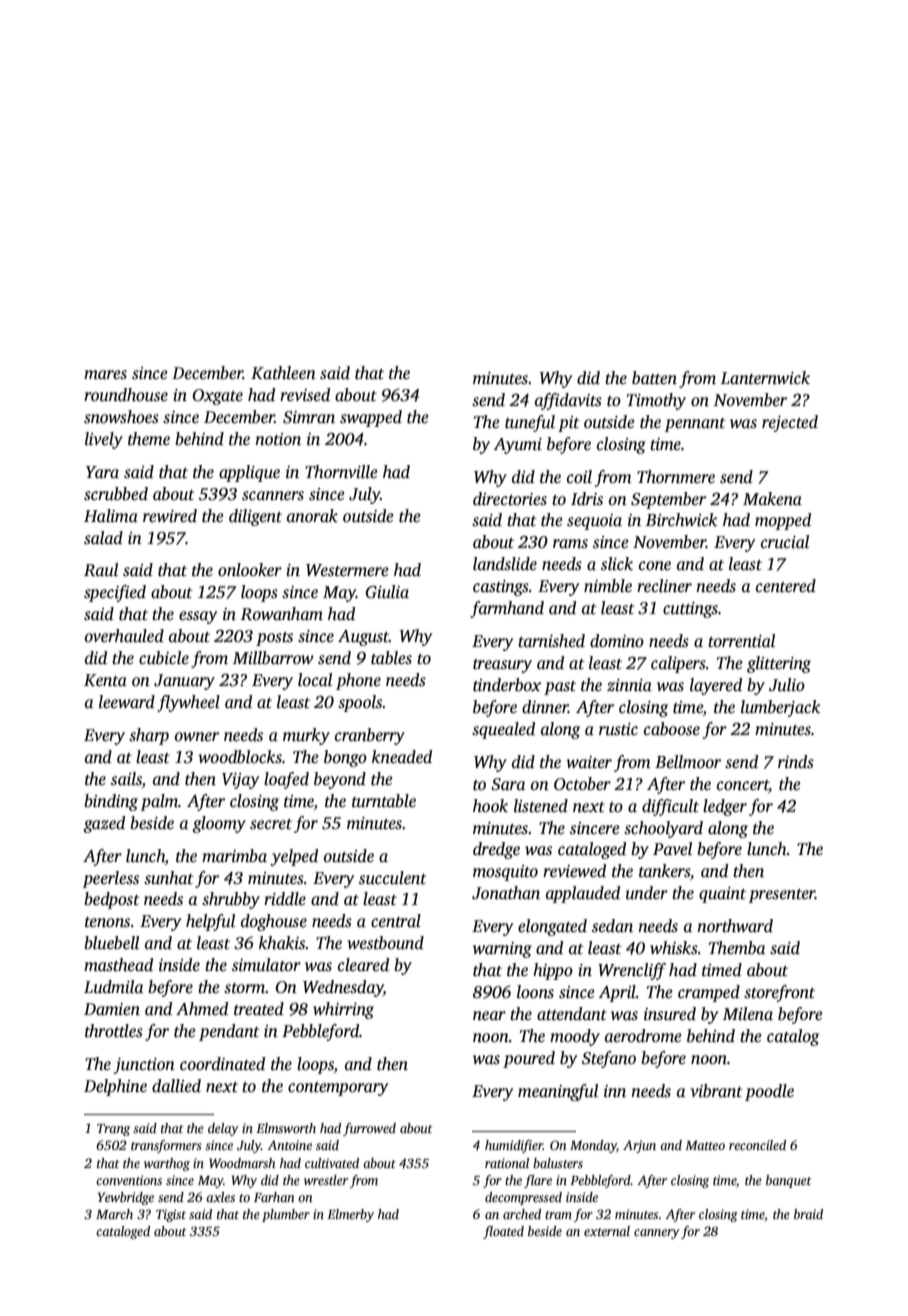 This screenshot has width=908, height=1316. Describe the element at coordinates (350, 1215) in the screenshot. I see `Elmerby` at that location.
